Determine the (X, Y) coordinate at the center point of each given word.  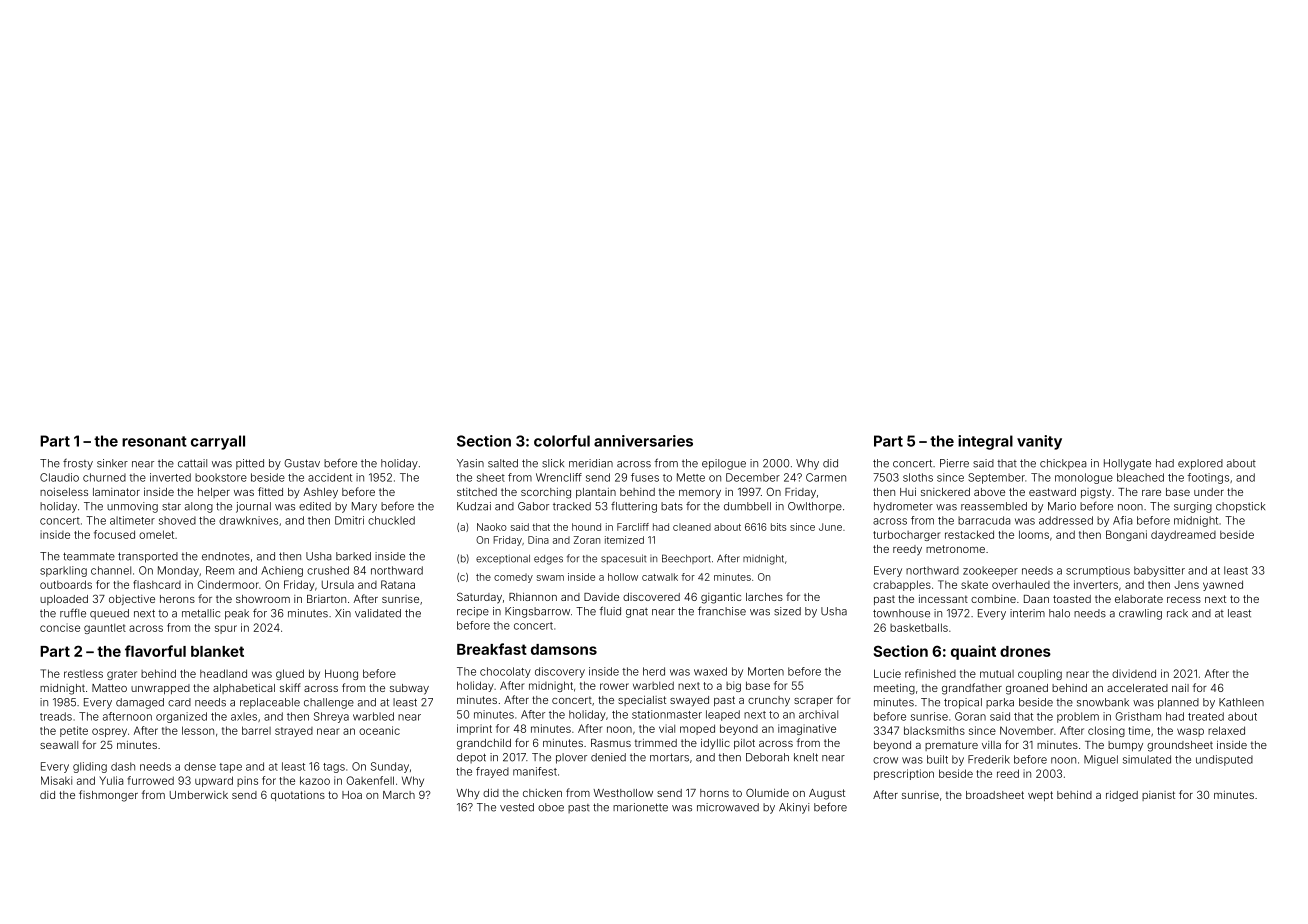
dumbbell (747, 506)
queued (109, 614)
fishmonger (108, 796)
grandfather (972, 689)
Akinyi (794, 808)
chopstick (1240, 507)
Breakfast (492, 649)
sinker (112, 463)
